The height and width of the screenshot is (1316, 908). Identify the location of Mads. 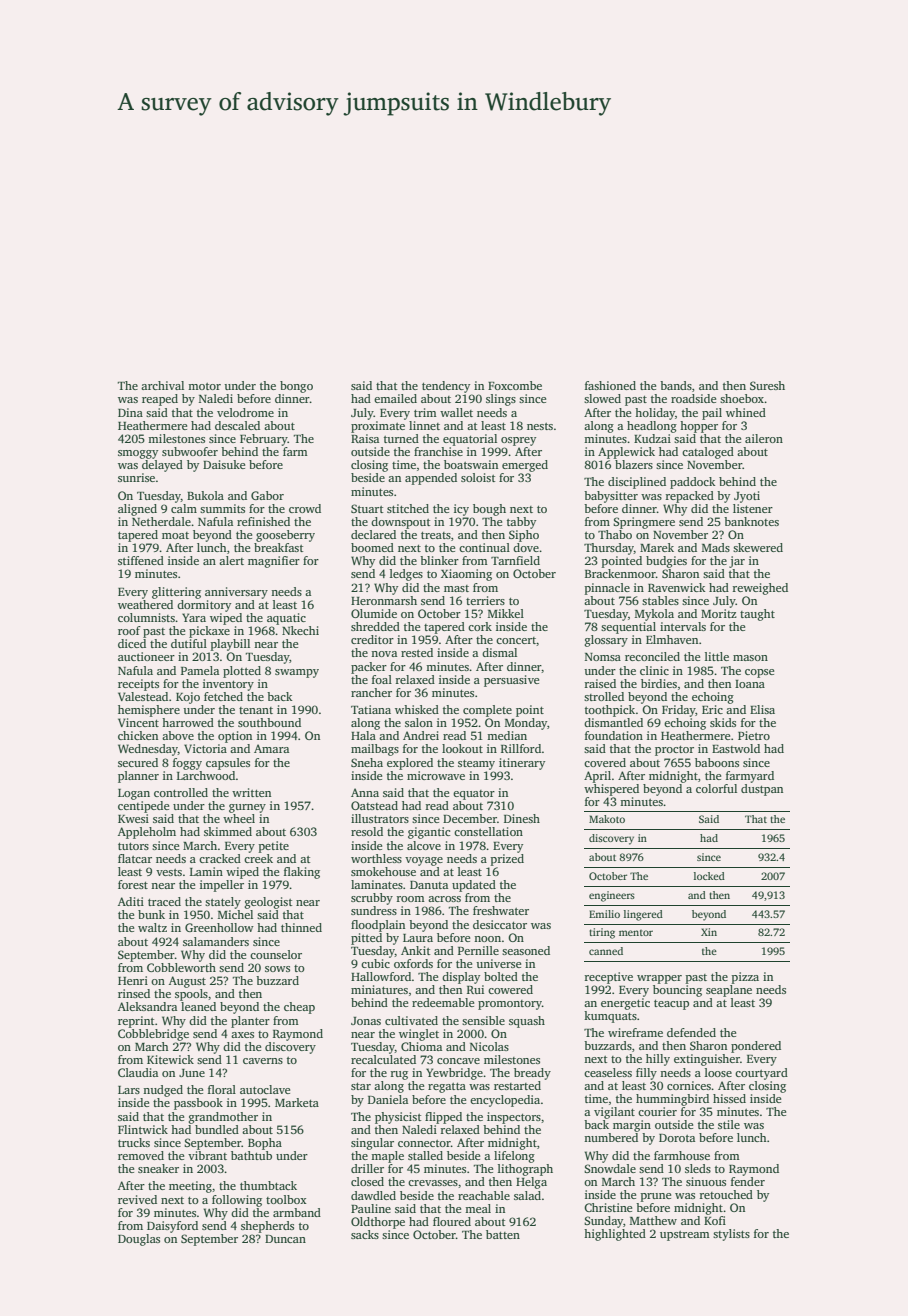
(716, 547).
